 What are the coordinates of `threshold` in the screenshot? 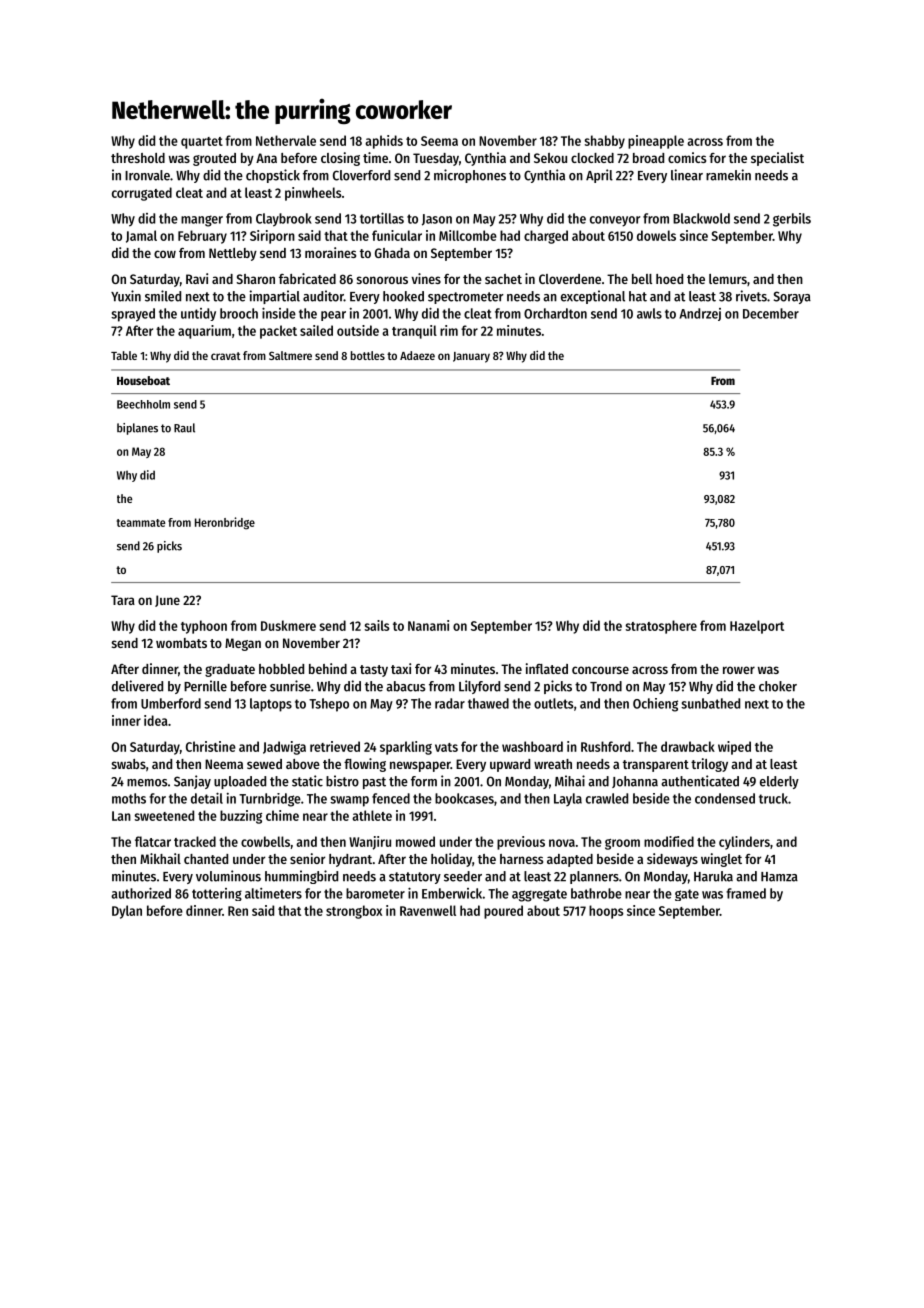 It's located at (138, 158).
